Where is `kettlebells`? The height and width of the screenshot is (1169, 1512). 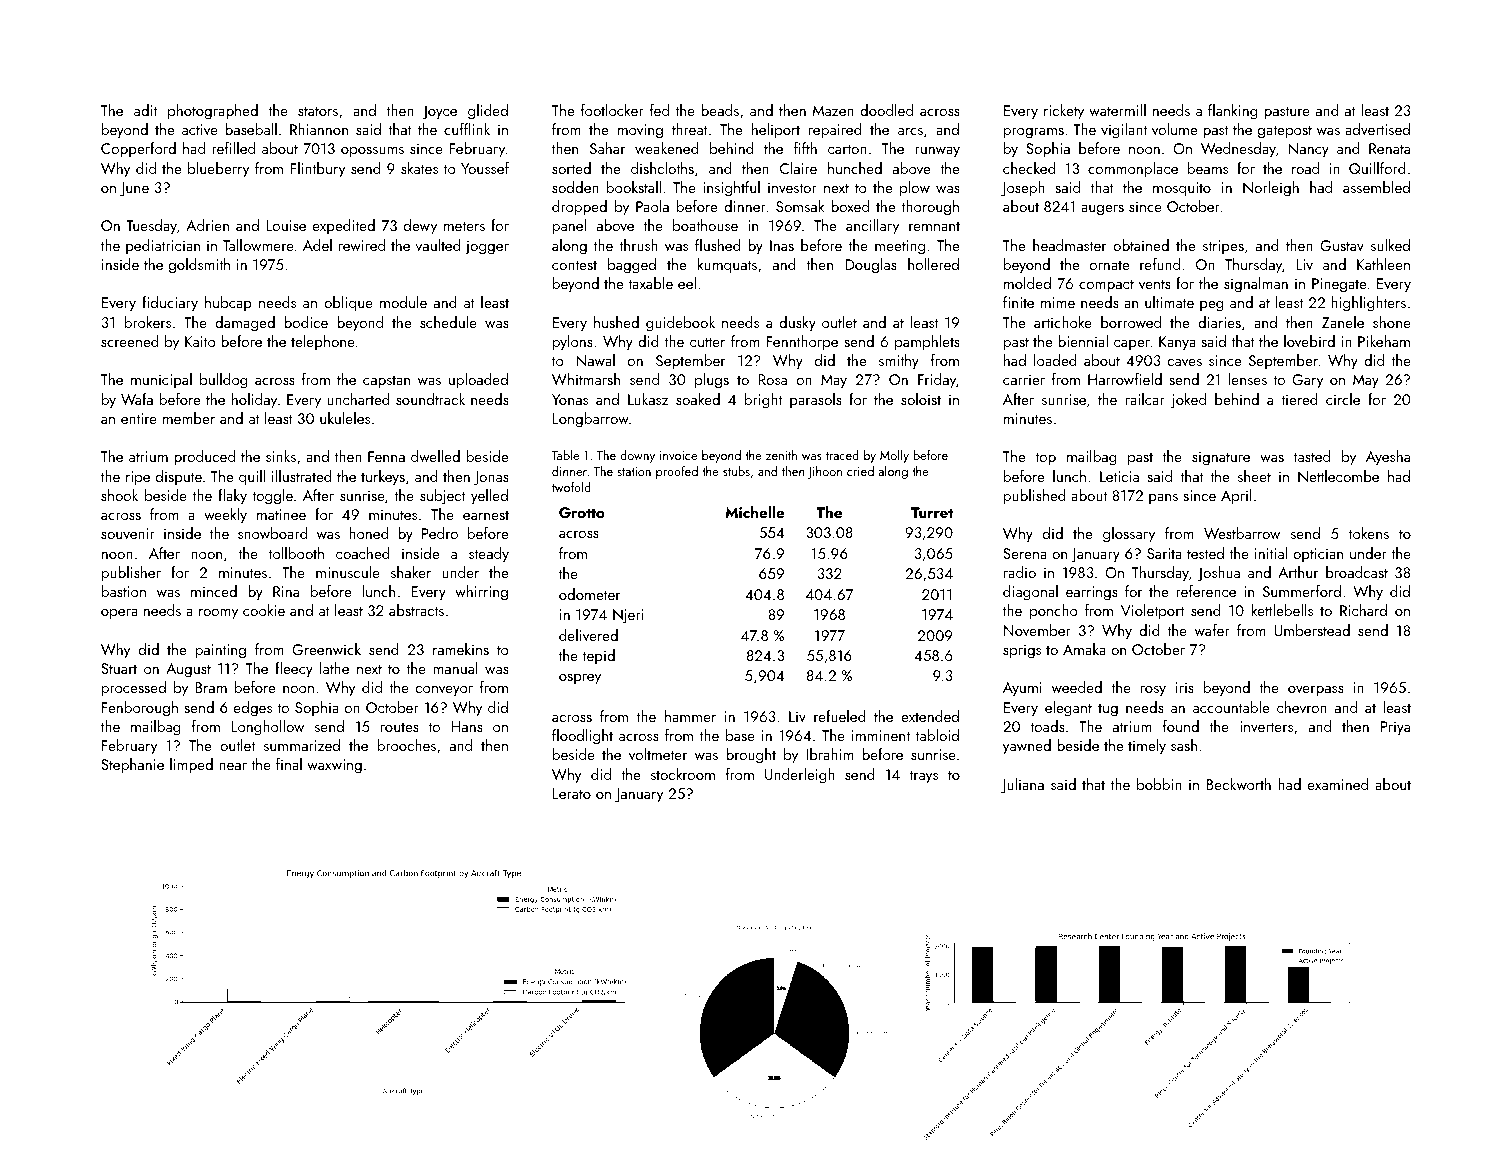
kettlebells is located at coordinates (1282, 610).
